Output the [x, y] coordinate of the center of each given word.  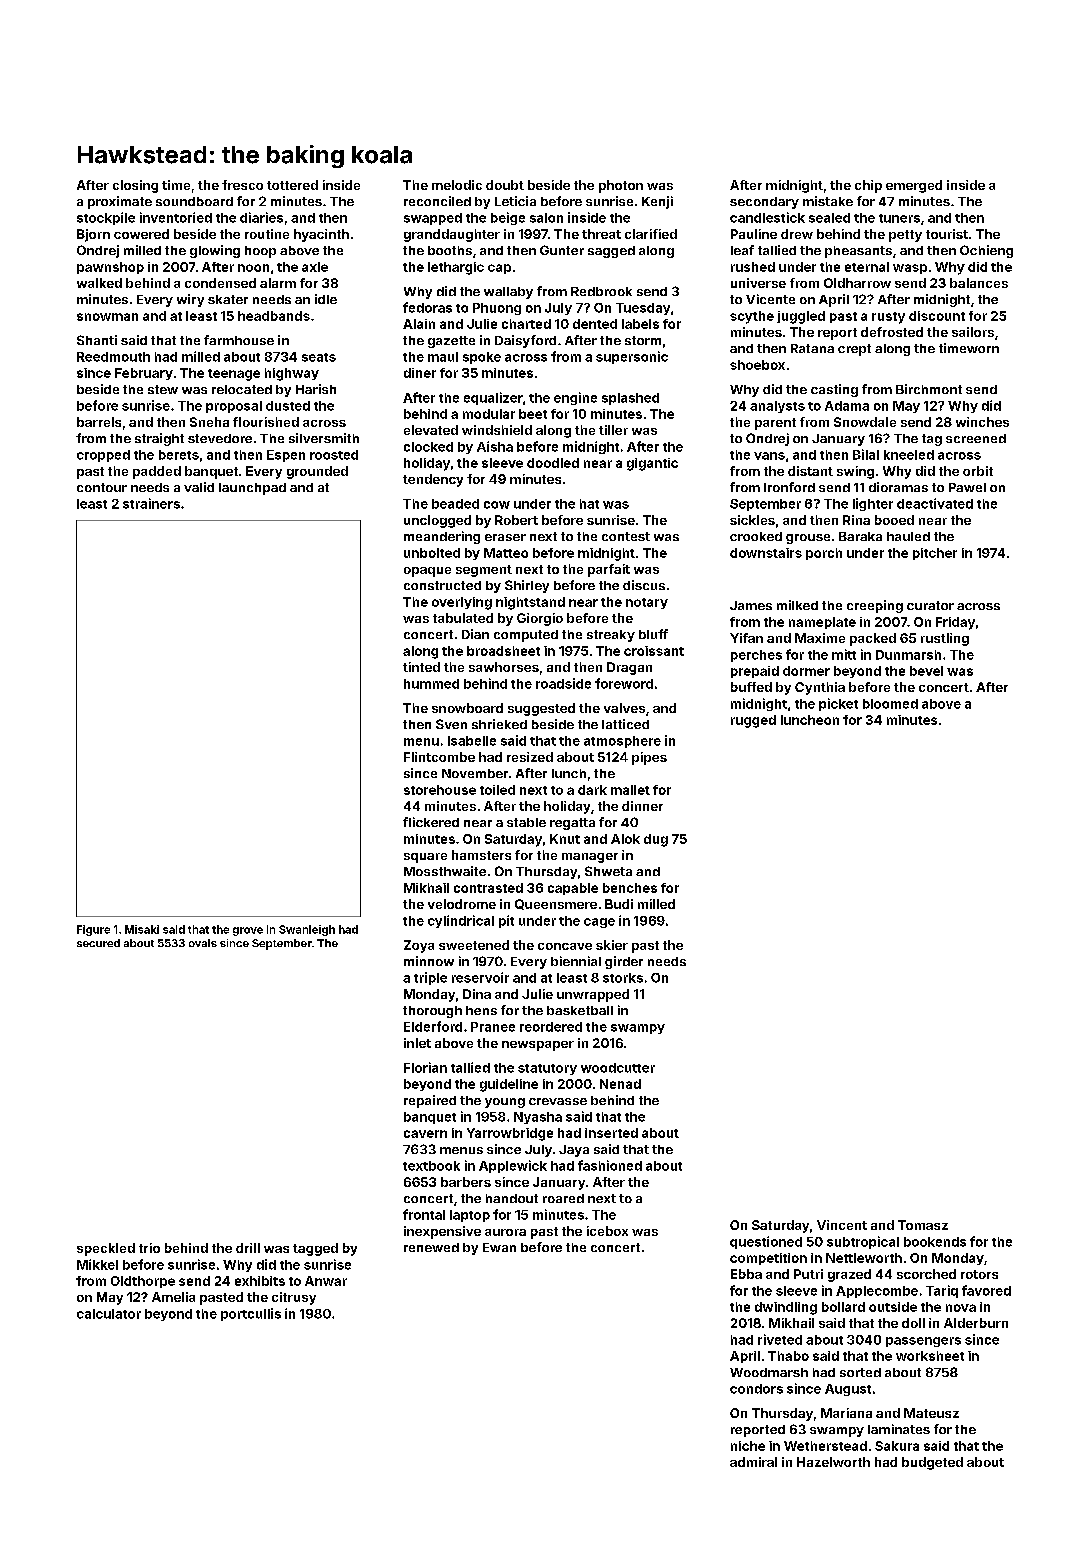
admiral [753, 1462]
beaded [455, 504]
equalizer [493, 398]
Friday [955, 623]
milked [797, 605]
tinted [421, 667]
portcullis [251, 1314]
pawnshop [110, 268]
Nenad [620, 1084]
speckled [106, 1249]
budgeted [932, 1463]
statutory [547, 1069]
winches [982, 422]
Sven [451, 724]
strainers [151, 503]
